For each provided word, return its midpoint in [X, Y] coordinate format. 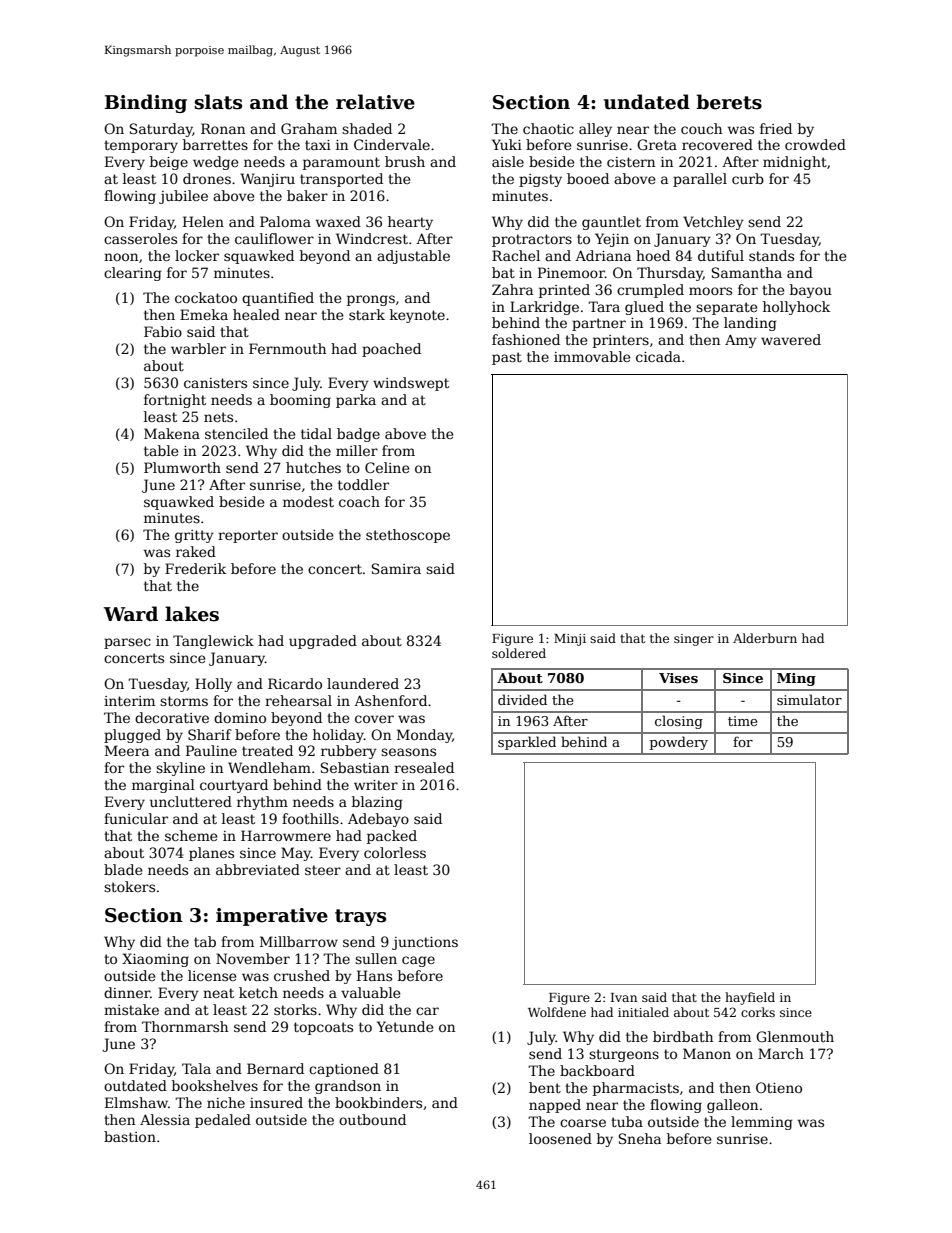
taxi [318, 145]
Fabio [163, 331]
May [296, 854]
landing [750, 324]
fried [776, 128]
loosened [560, 1138]
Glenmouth [795, 1036]
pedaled [223, 1121]
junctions [425, 943]
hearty [410, 223]
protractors [532, 240]
